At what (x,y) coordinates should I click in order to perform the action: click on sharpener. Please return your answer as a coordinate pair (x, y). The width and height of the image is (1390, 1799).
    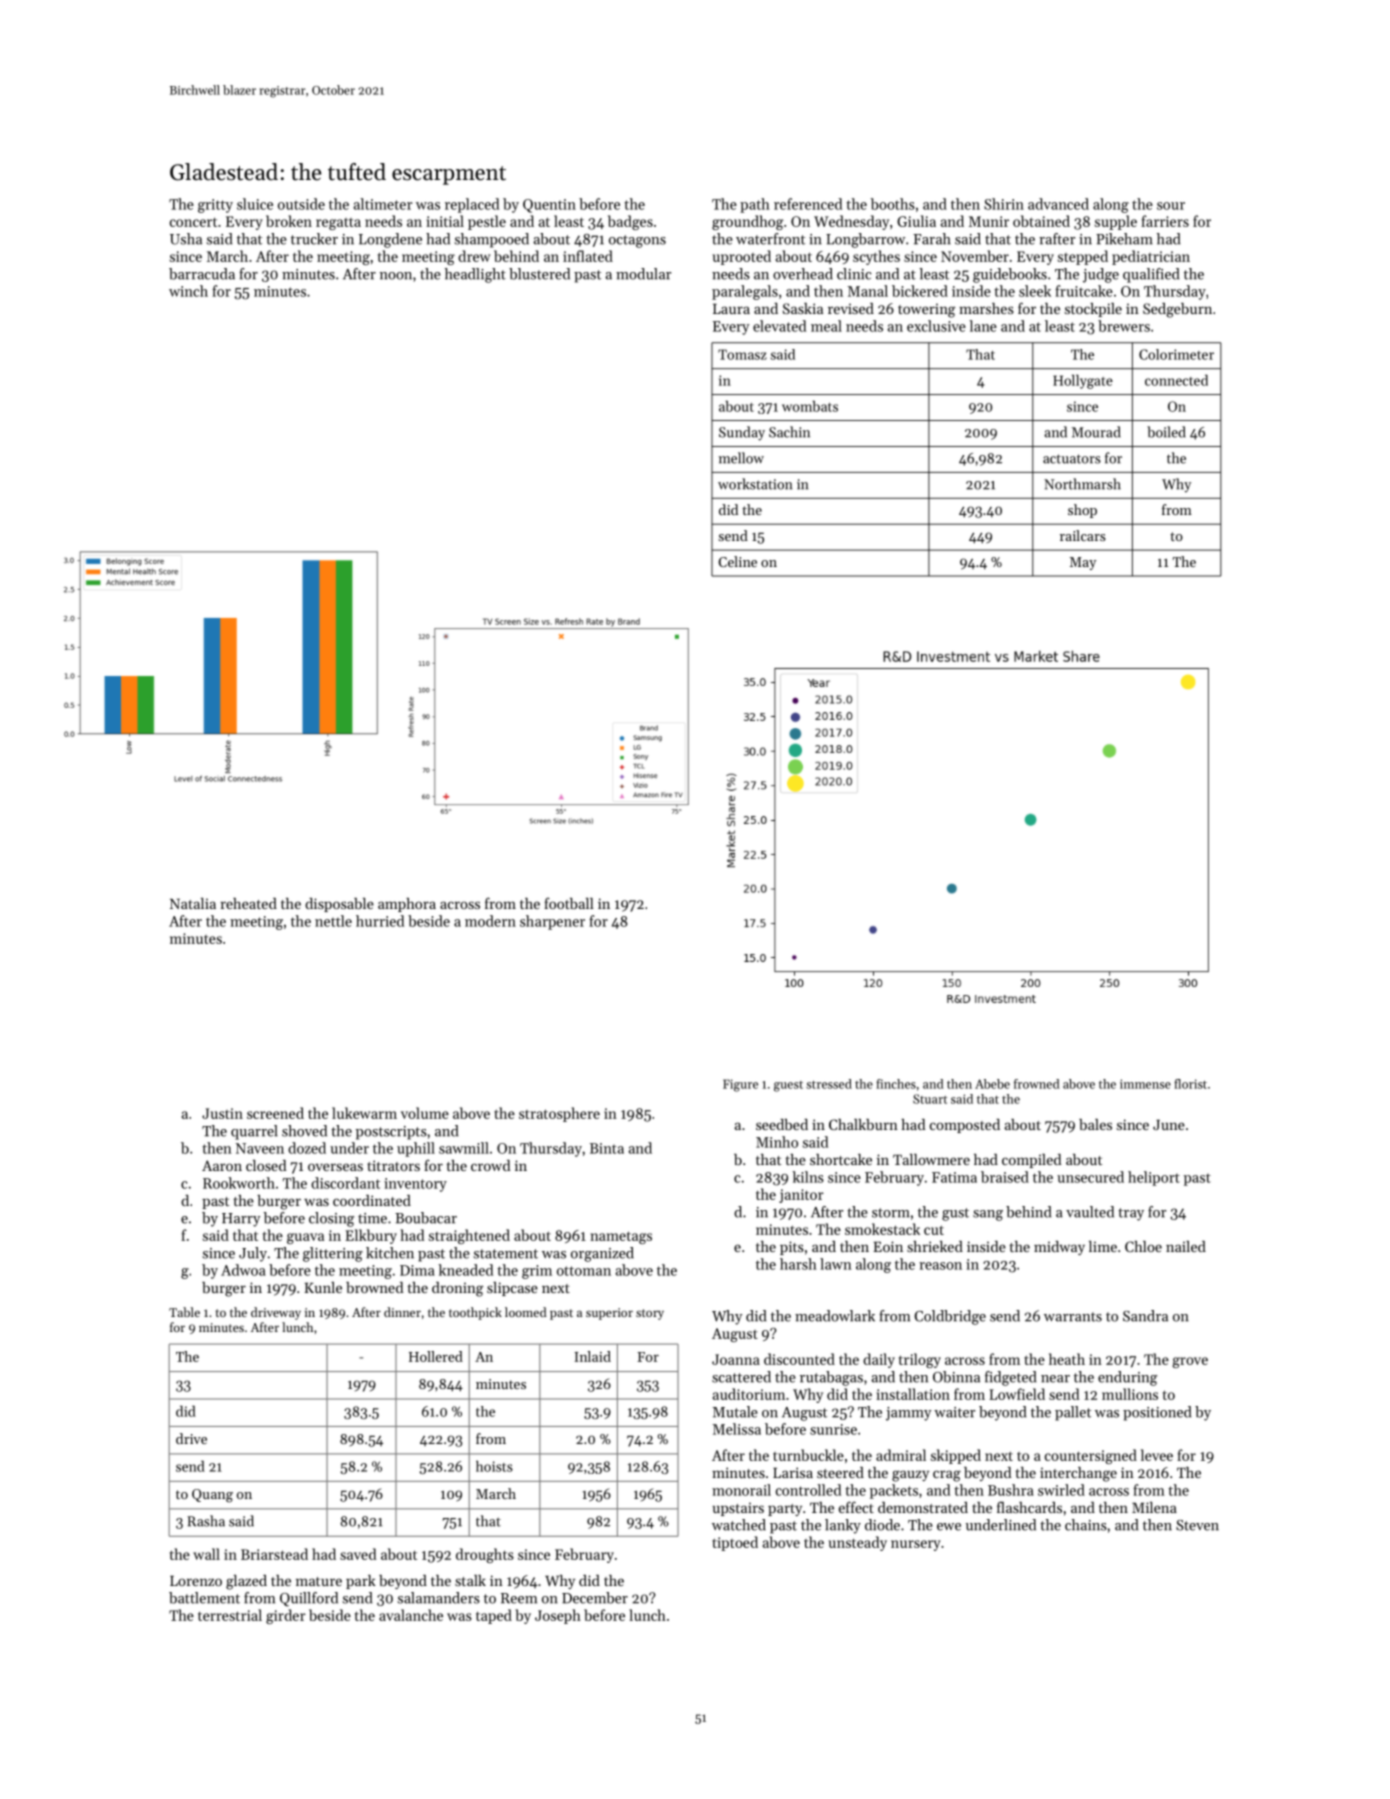
    Looking at the image, I should click on (552, 922).
